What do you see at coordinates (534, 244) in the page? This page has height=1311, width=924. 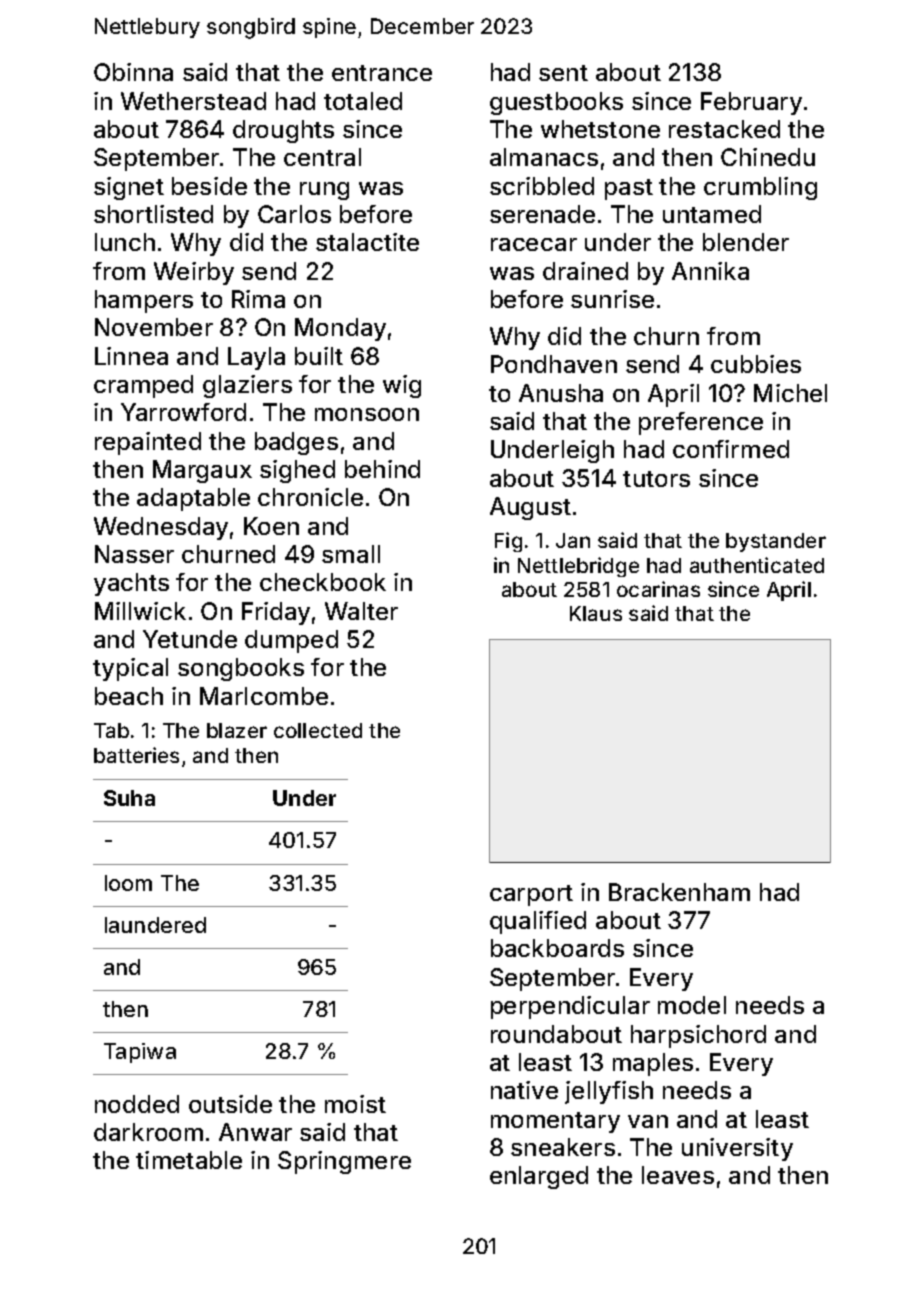 I see `racecar` at bounding box center [534, 244].
